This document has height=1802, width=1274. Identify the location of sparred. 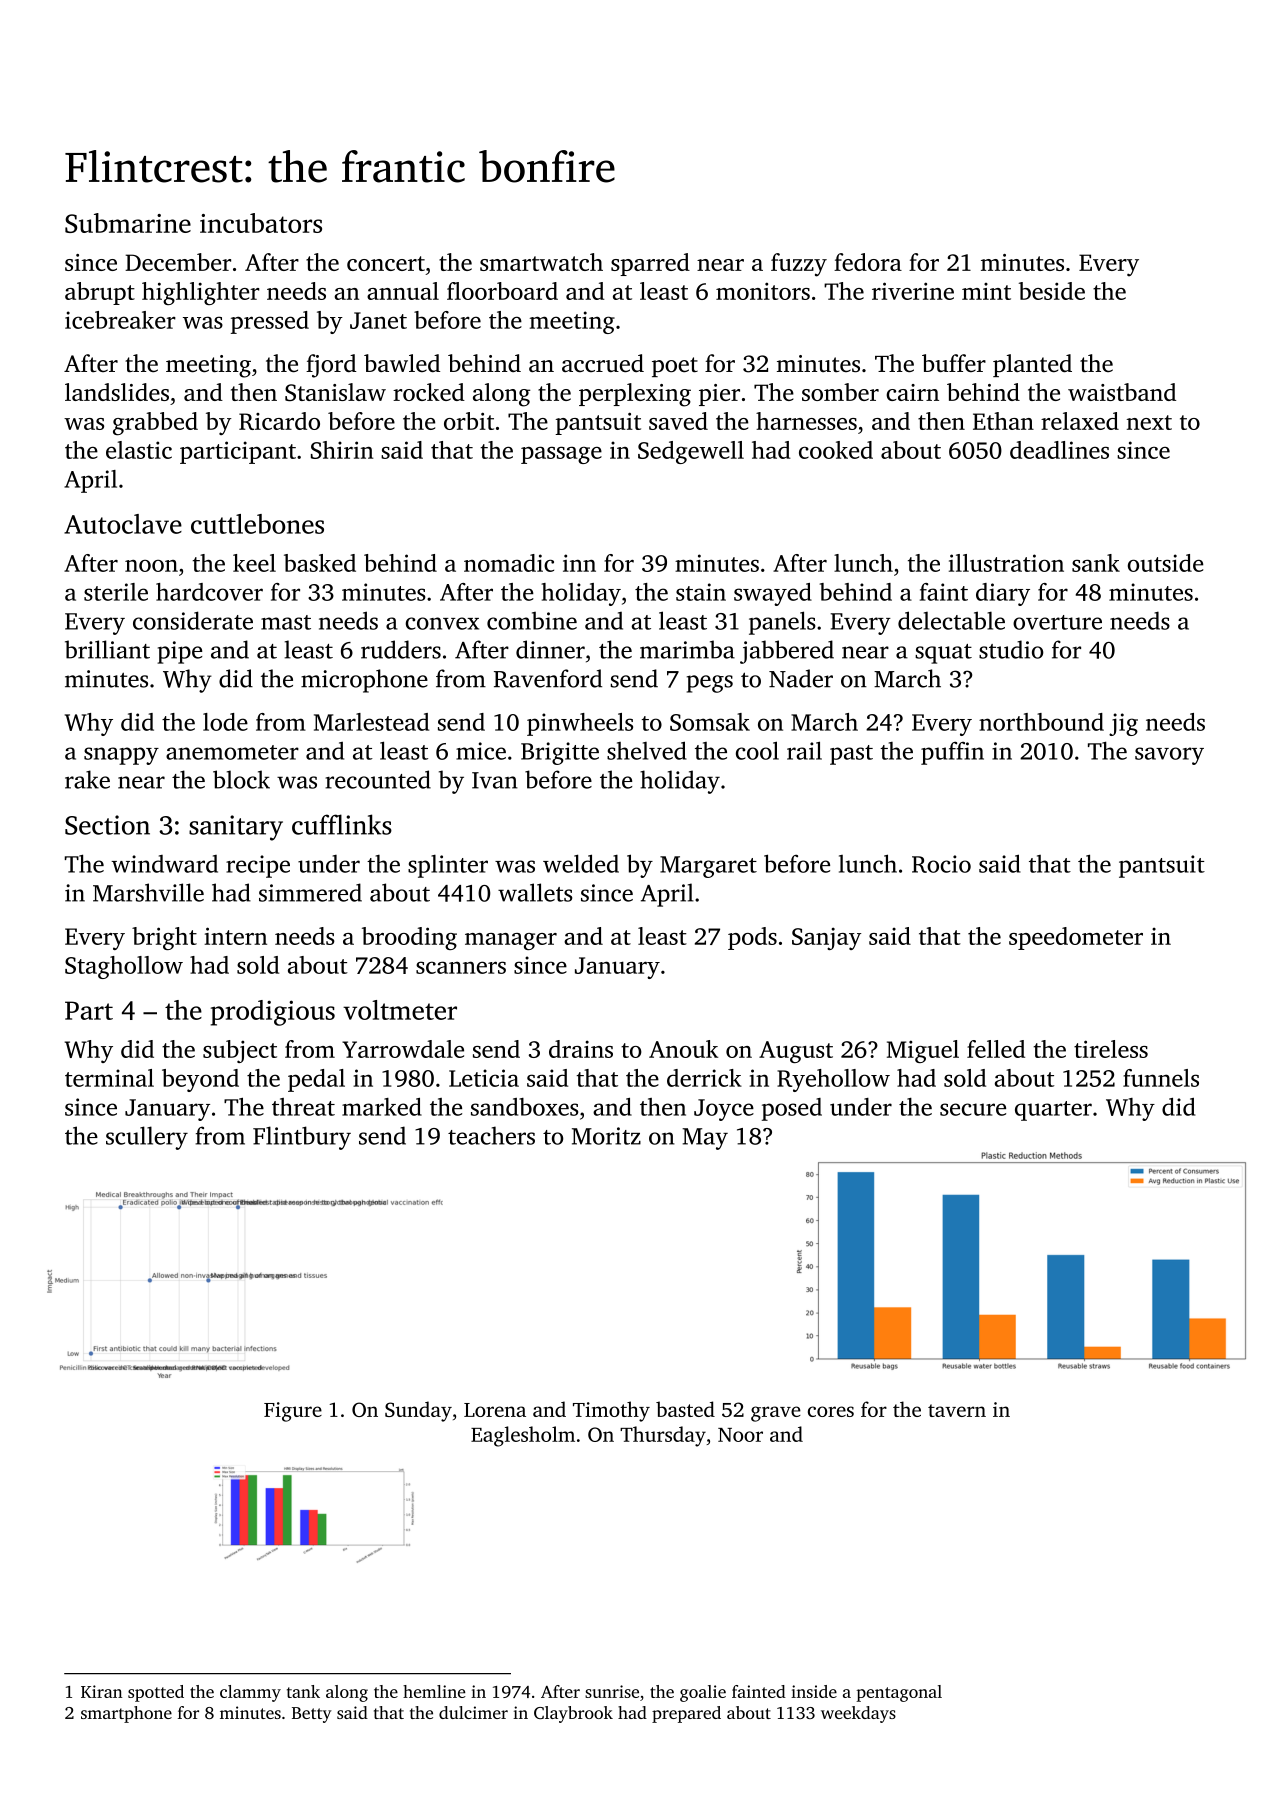
(650, 264).
